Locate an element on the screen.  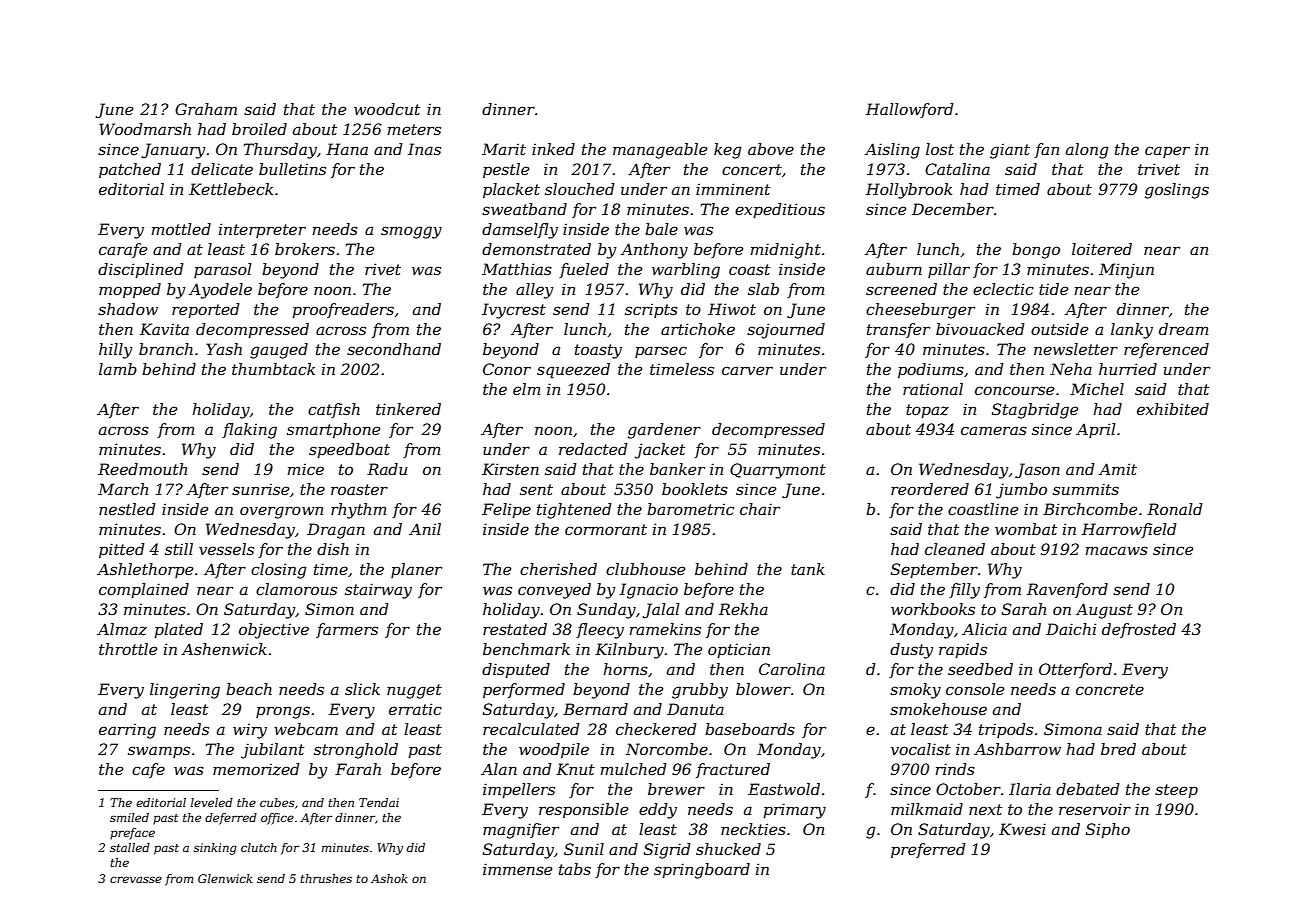
loitered is located at coordinates (1102, 249).
